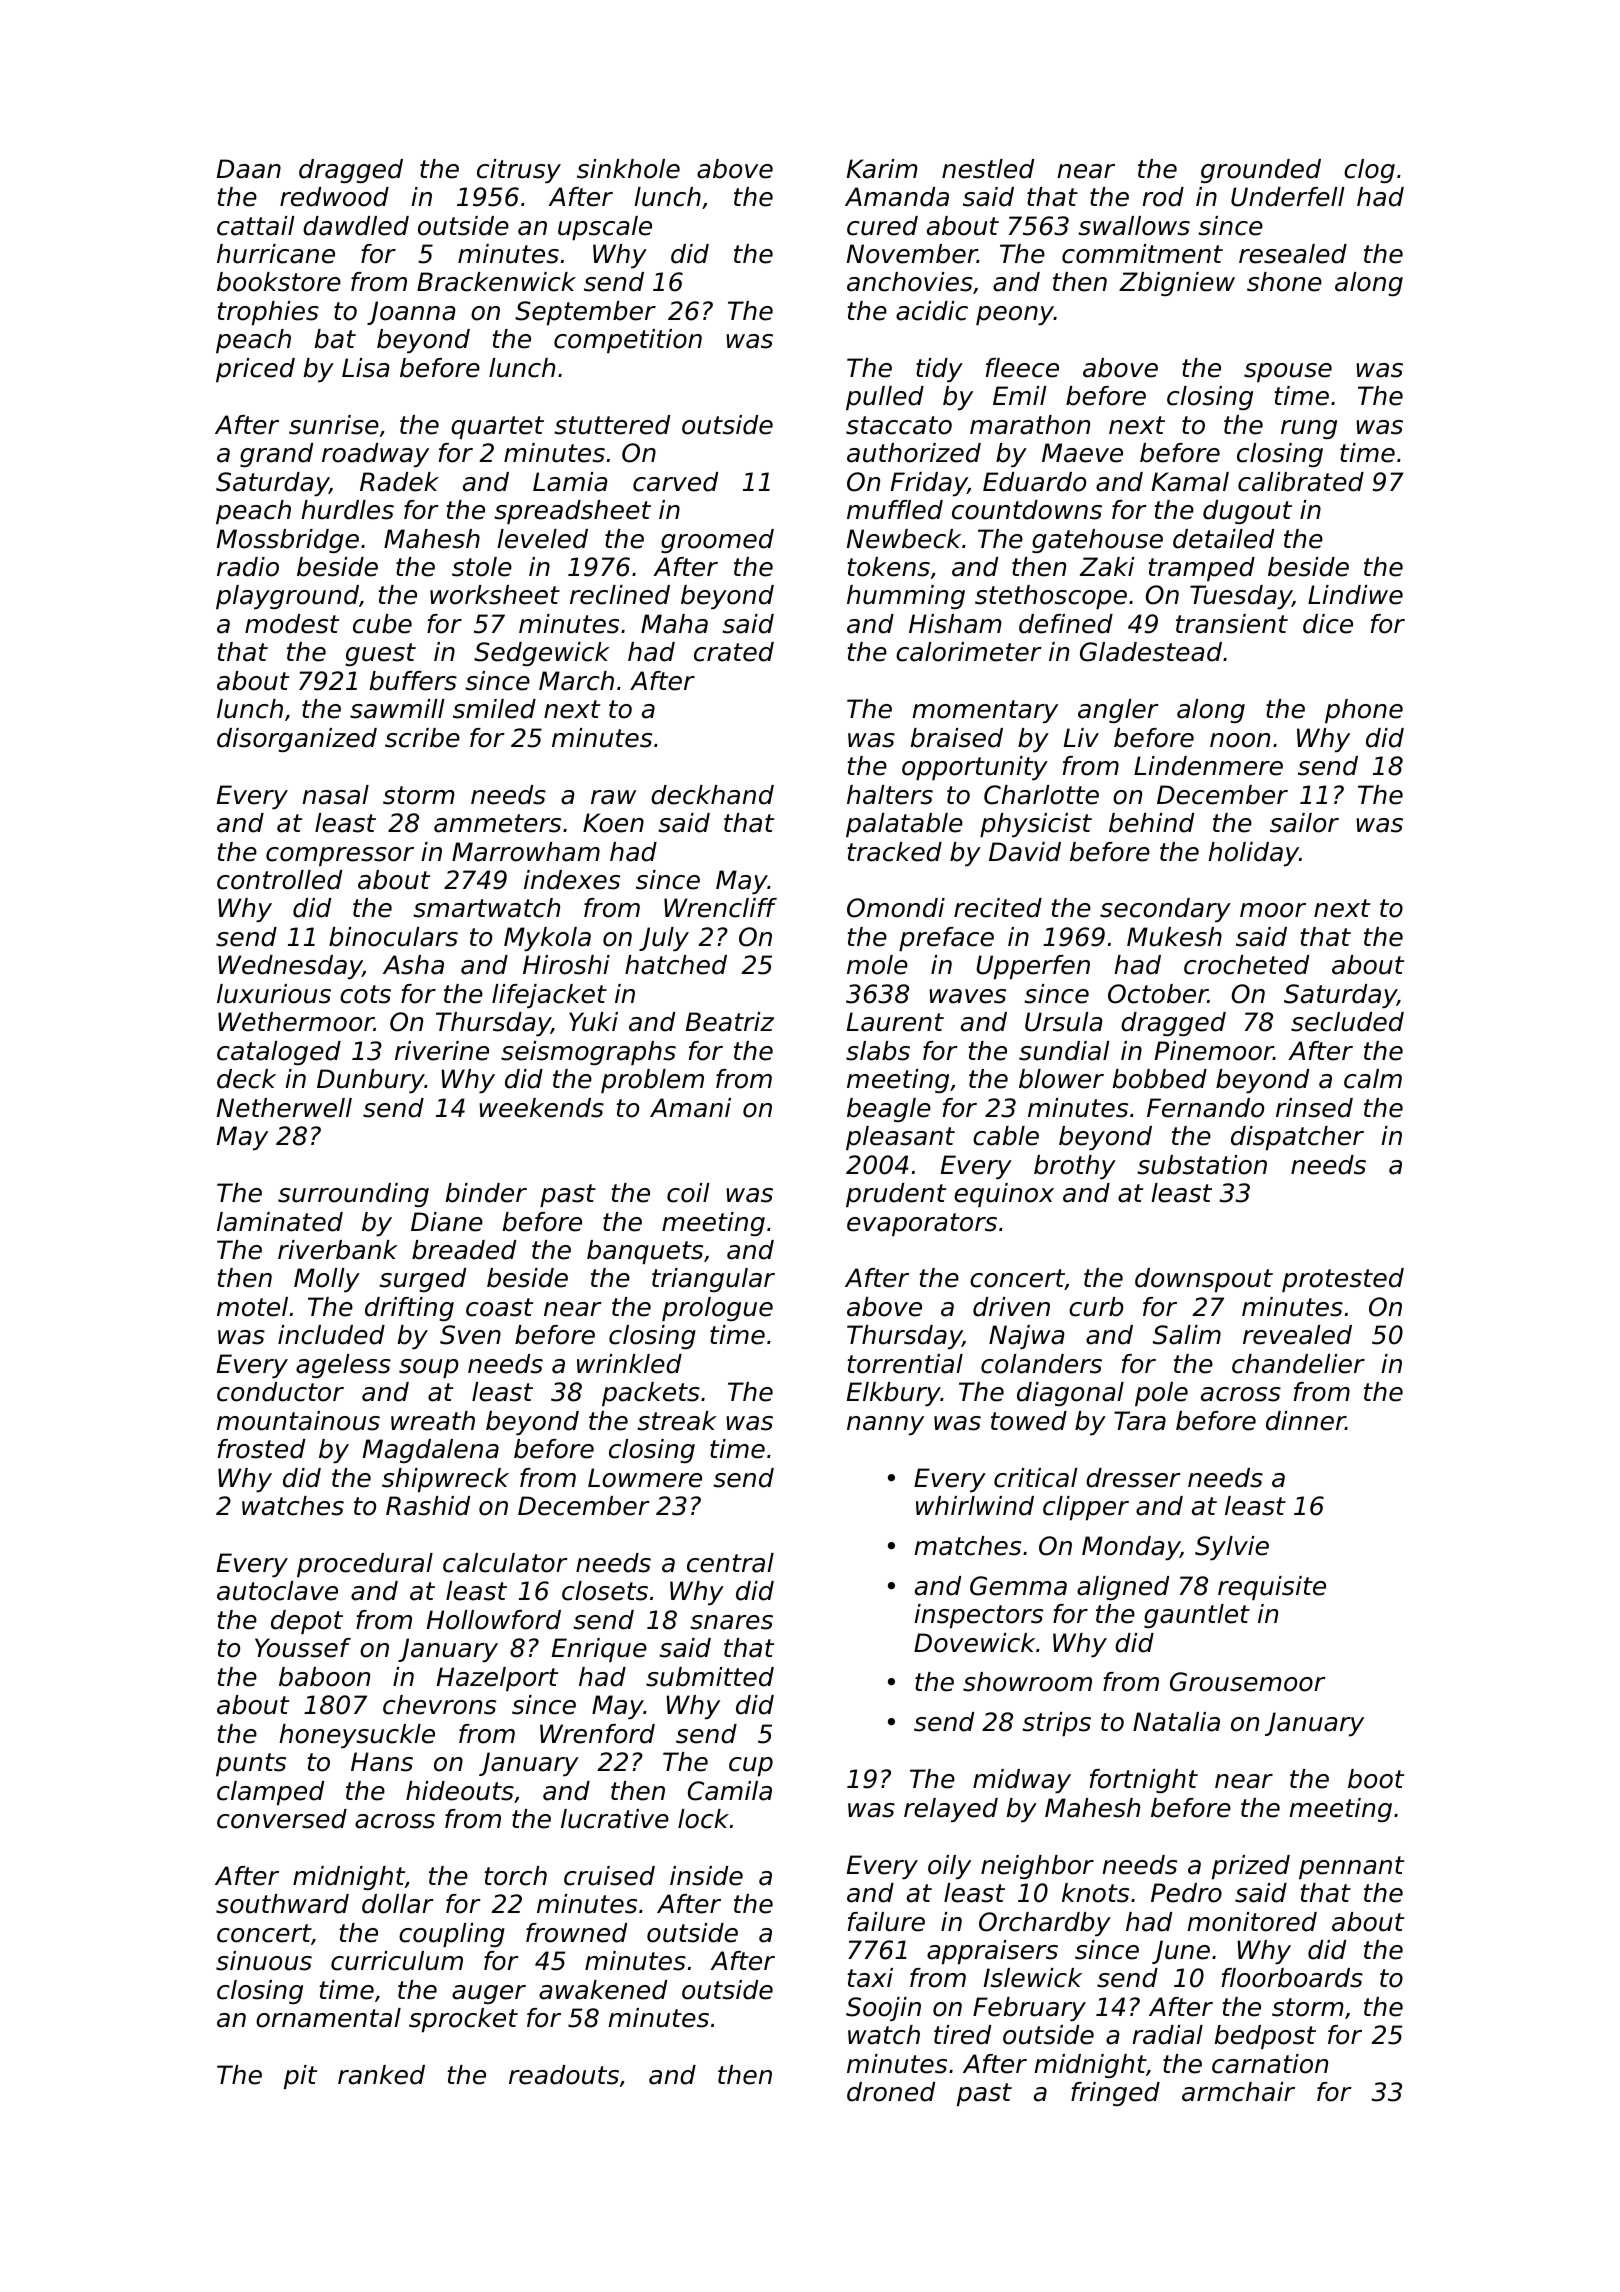 This image has height=2292, width=1620. What do you see at coordinates (677, 1421) in the image?
I see `streak` at bounding box center [677, 1421].
